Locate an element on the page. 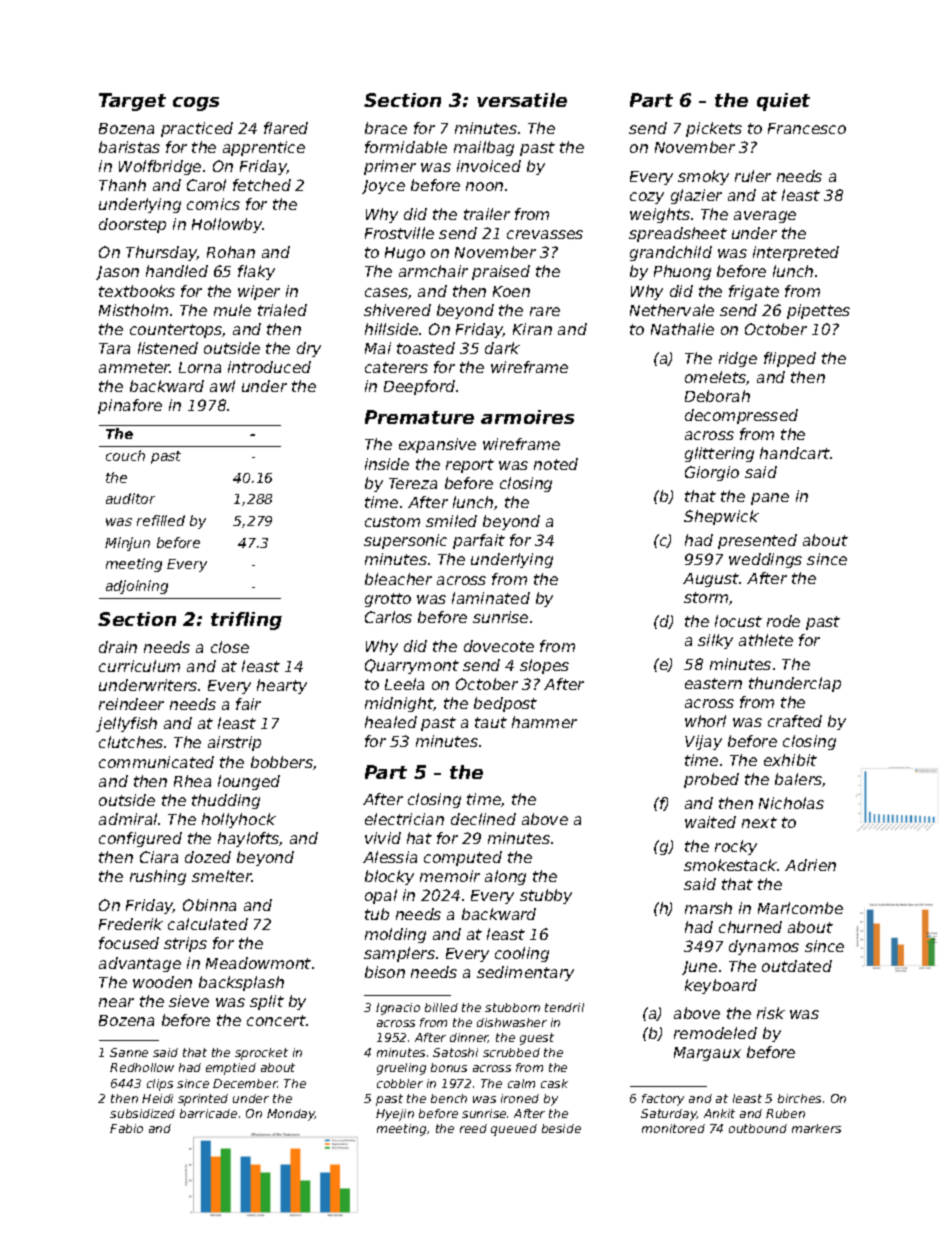 Image resolution: width=952 pixels, height=1233 pixels. subsidized is located at coordinates (142, 1113).
